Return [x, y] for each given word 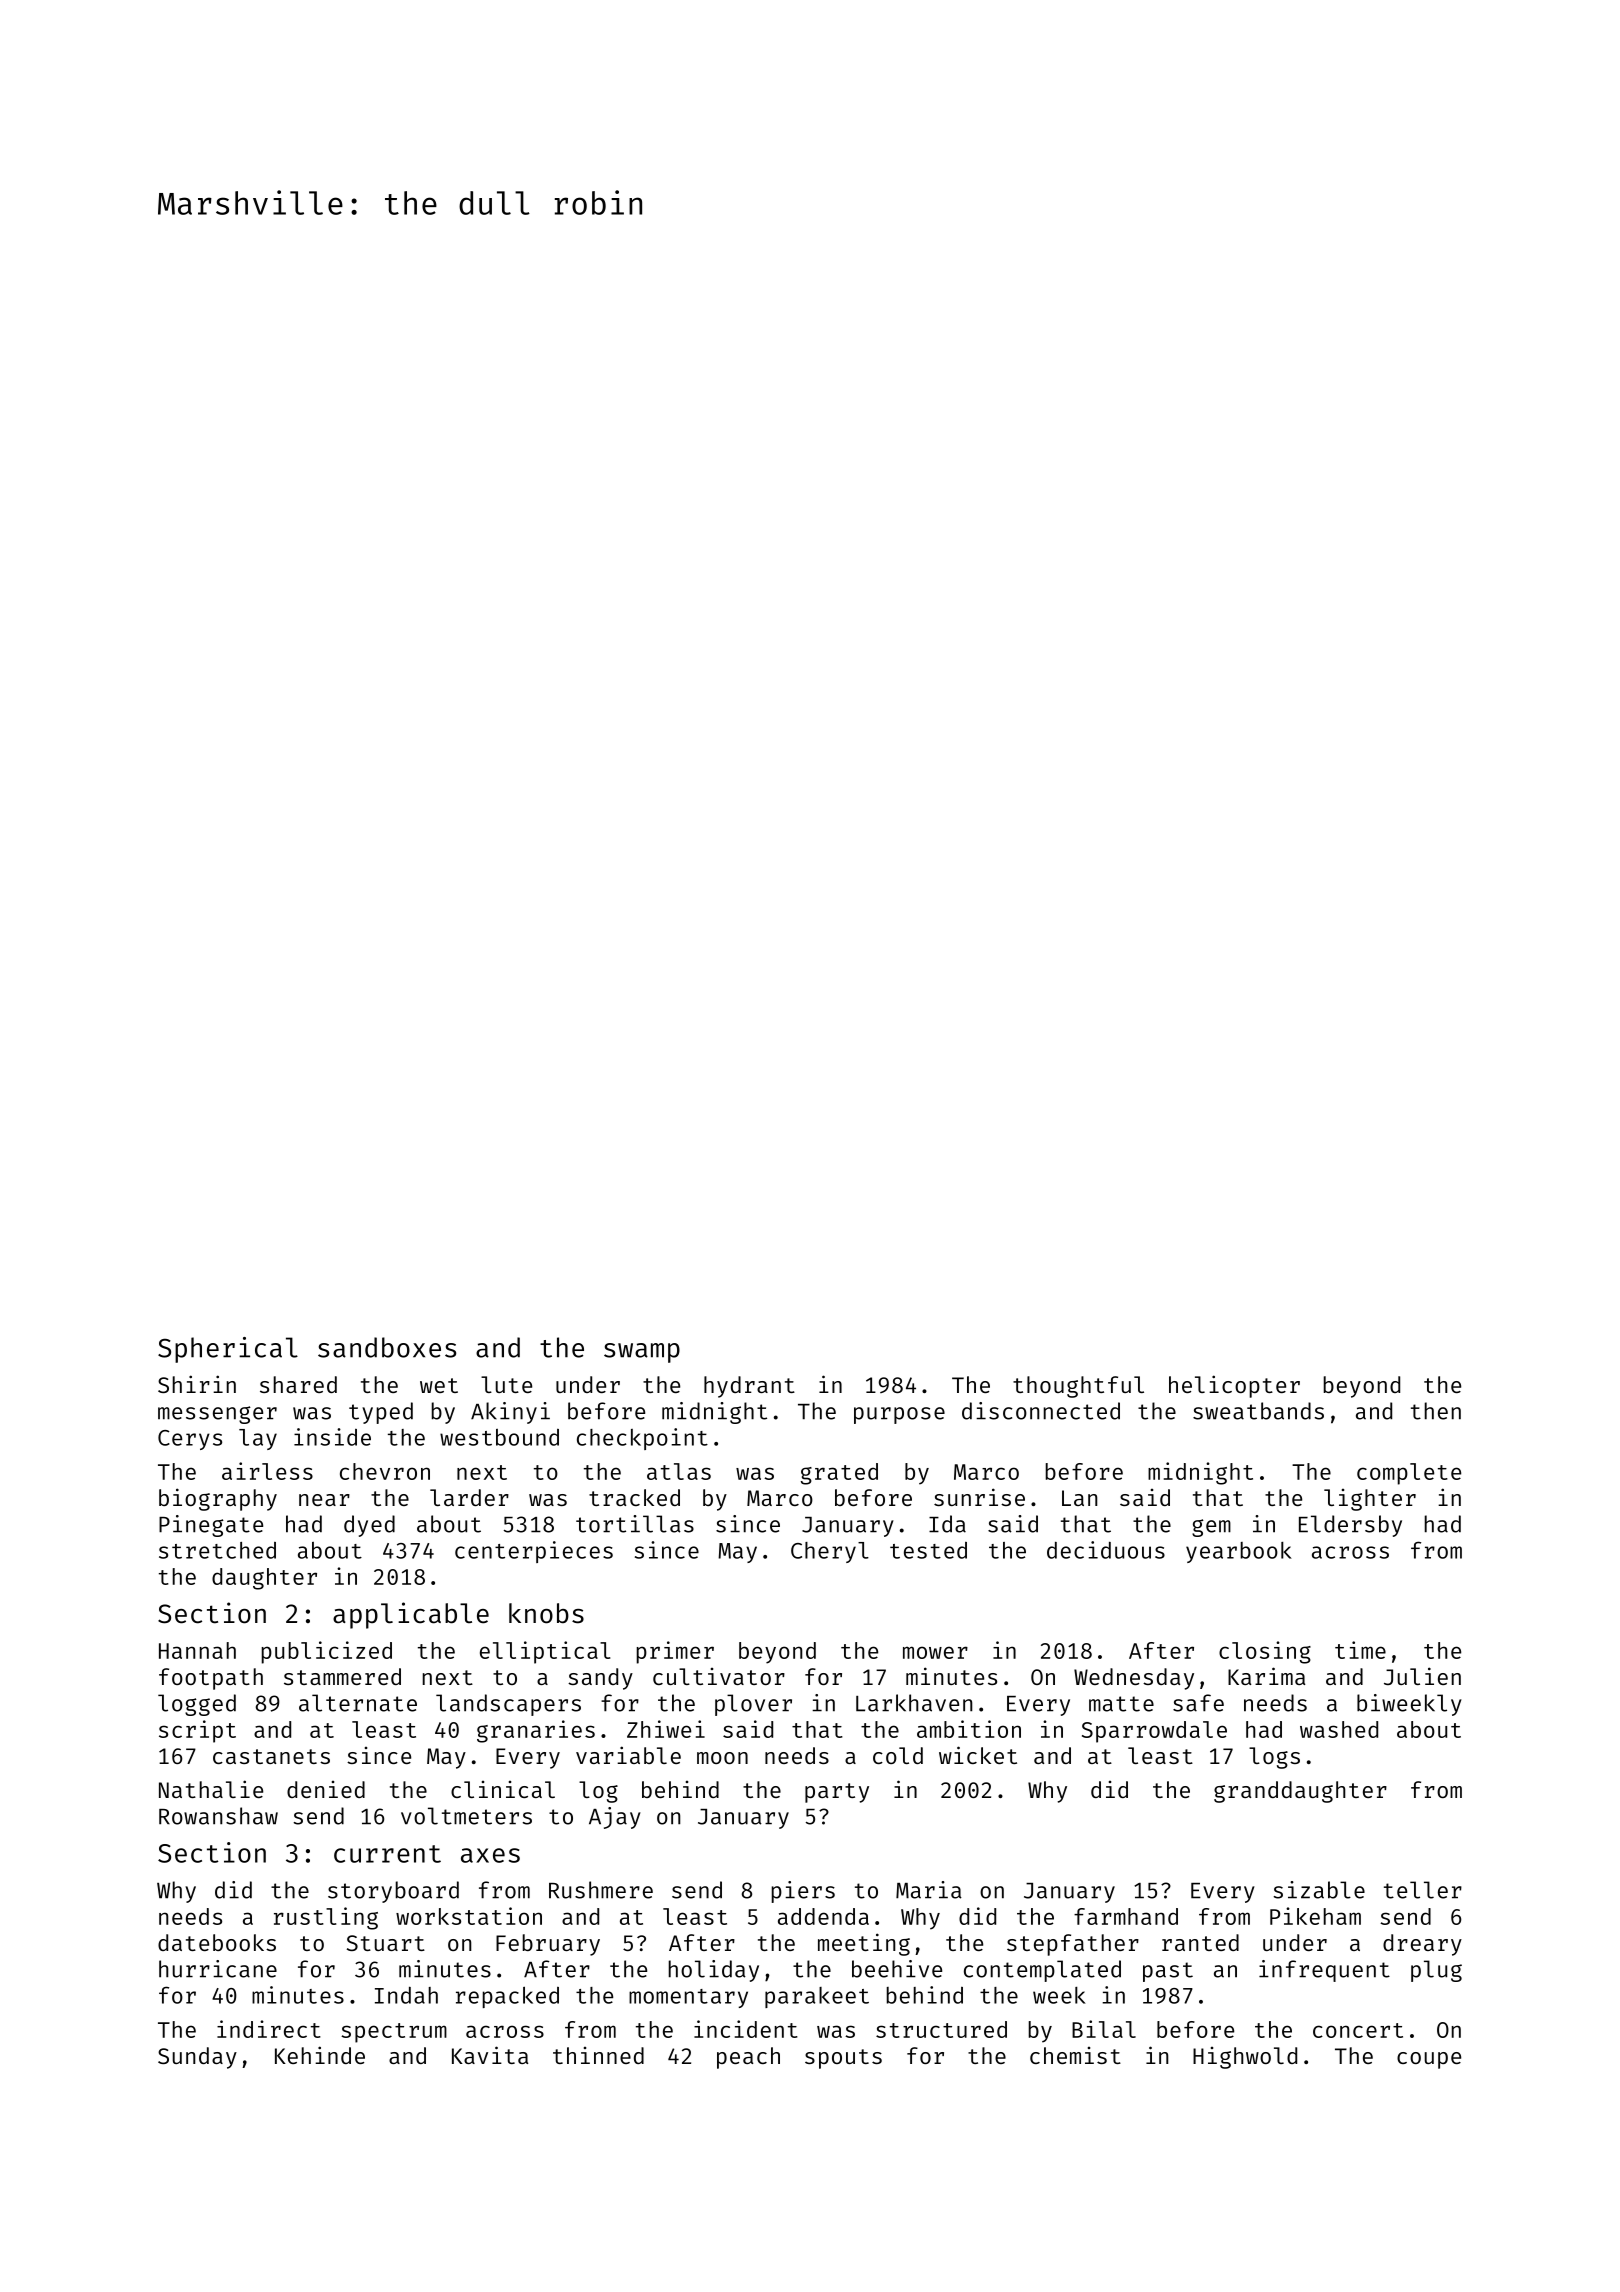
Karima [1266, 1676]
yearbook [1239, 1552]
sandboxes [387, 1347]
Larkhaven [914, 1703]
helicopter [1234, 1386]
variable [628, 1755]
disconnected [1041, 1411]
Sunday [197, 2058]
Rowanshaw [218, 1816]
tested [928, 1550]
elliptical [545, 1652]
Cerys [190, 1440]
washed [1339, 1729]
